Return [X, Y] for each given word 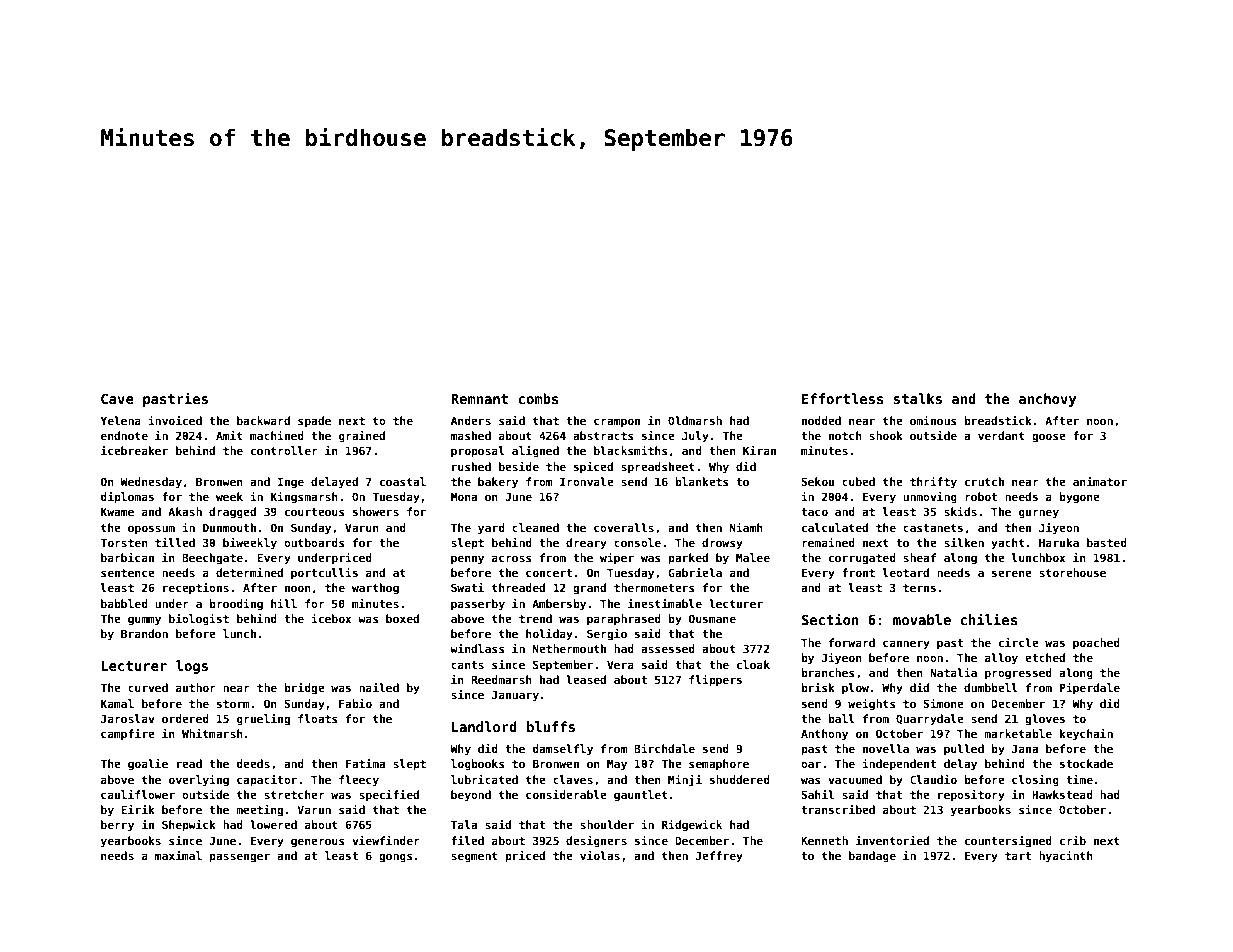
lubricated [484, 779]
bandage [872, 857]
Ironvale [587, 481]
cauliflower [138, 794]
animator [1100, 481]
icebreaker [134, 450]
